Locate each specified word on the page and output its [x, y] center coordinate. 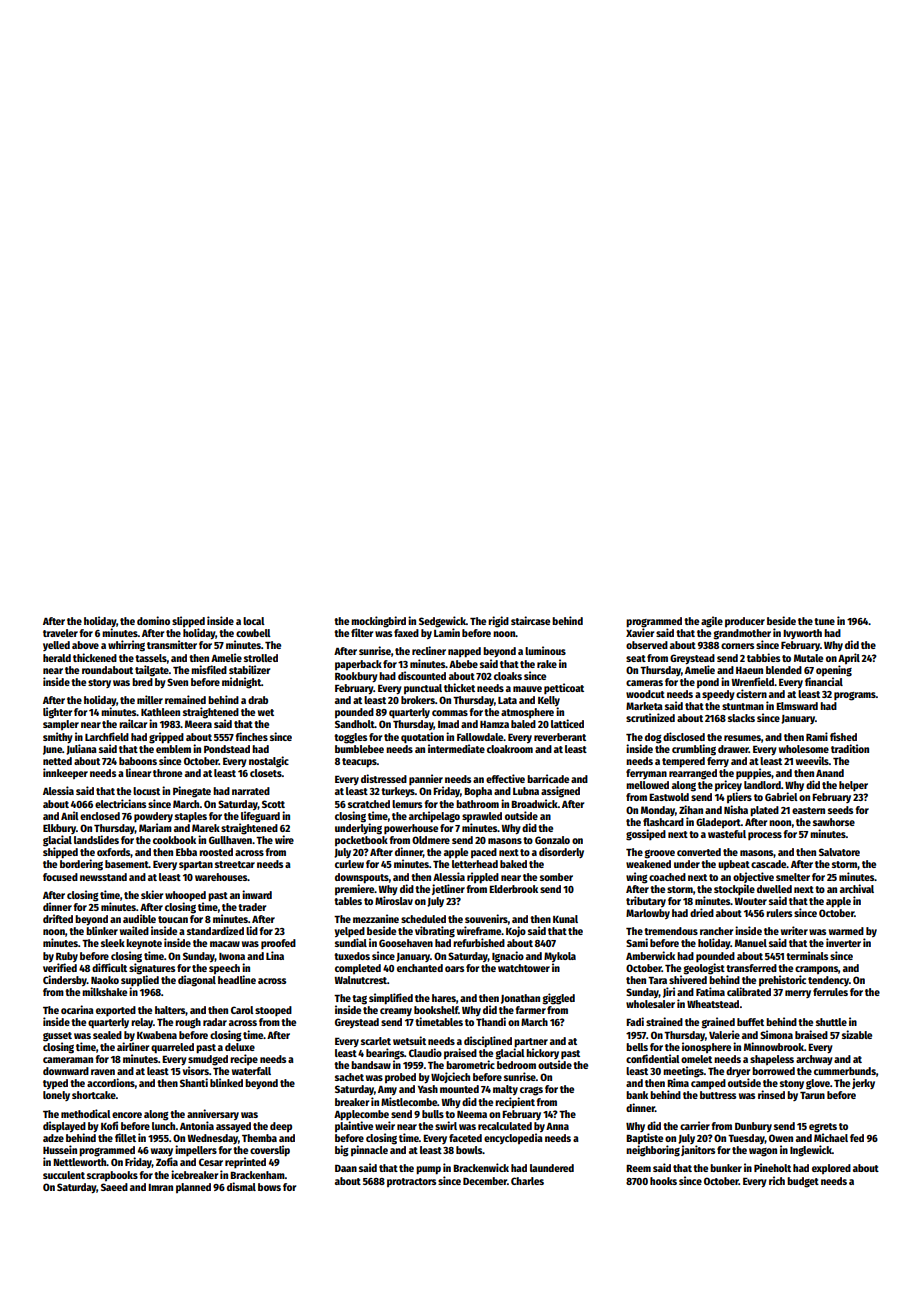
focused [60, 877]
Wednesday [212, 1139]
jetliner [448, 889]
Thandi [491, 1021]
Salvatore [839, 852]
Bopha [478, 792]
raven [103, 1072]
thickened [95, 657]
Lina [275, 955]
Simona [776, 1034]
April [849, 658]
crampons [816, 970]
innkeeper [65, 773]
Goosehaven [406, 943]
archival [857, 888]
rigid [498, 622]
